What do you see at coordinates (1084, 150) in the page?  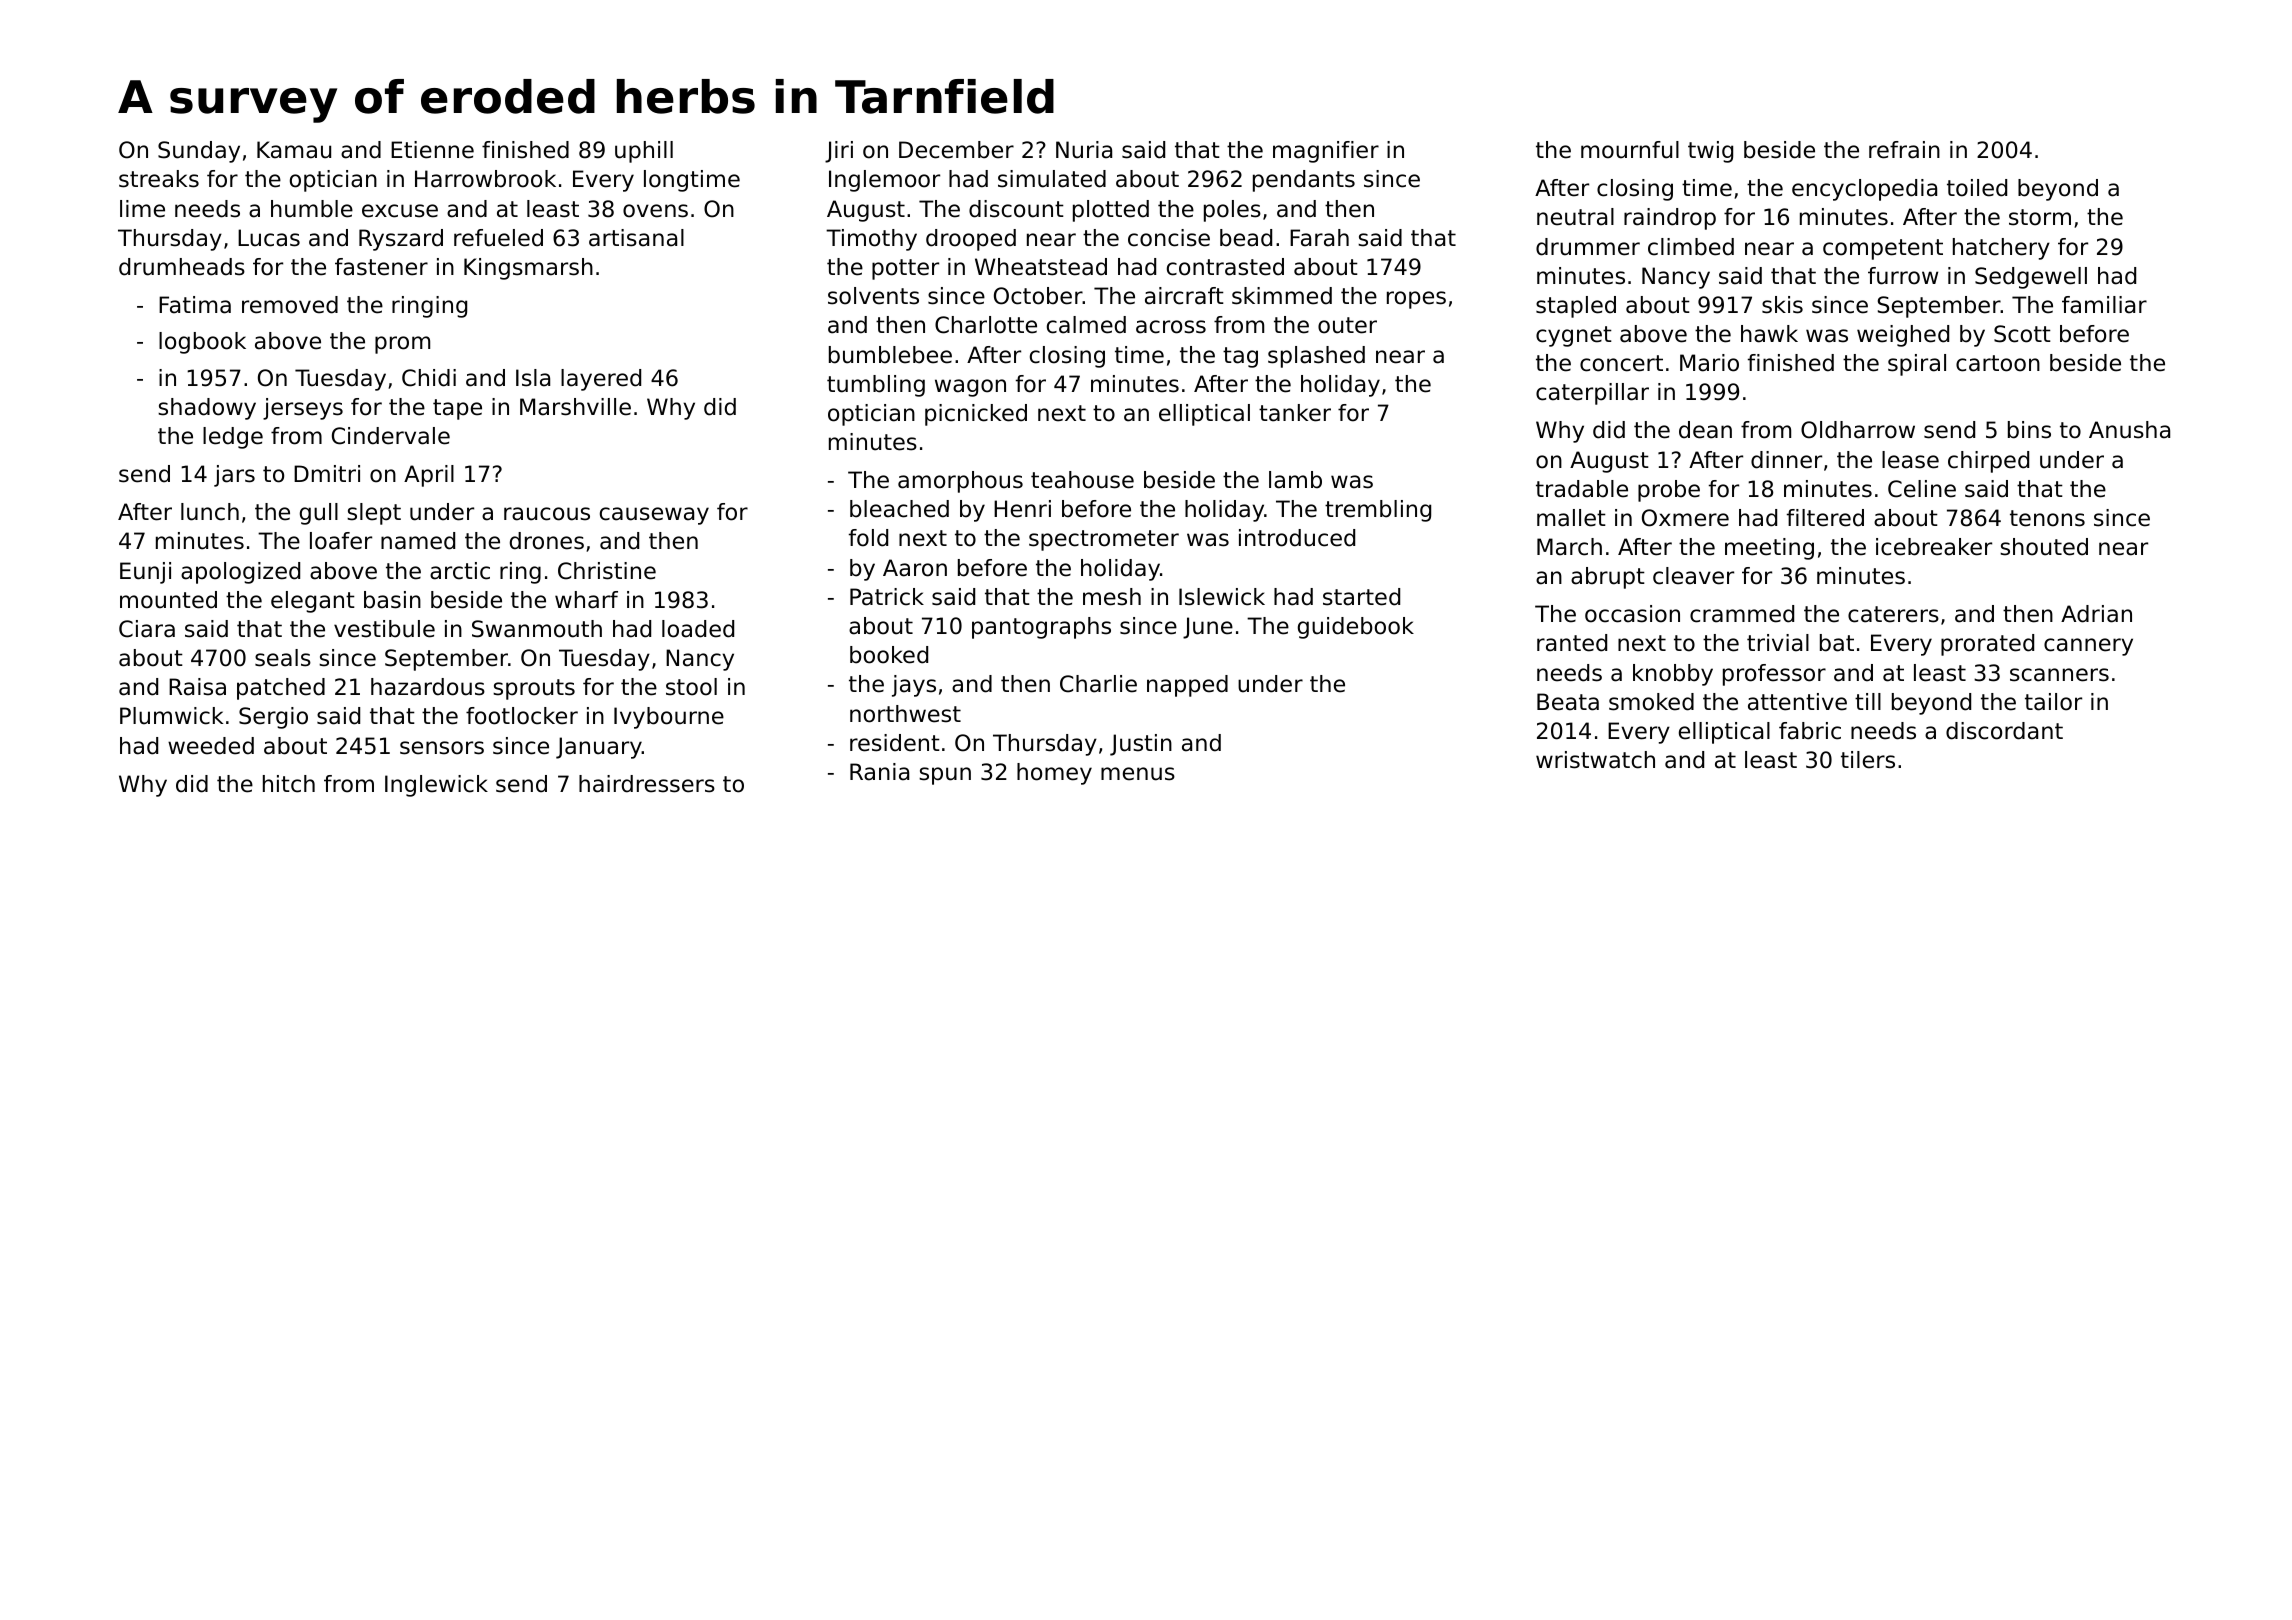 I see `Nuria` at bounding box center [1084, 150].
